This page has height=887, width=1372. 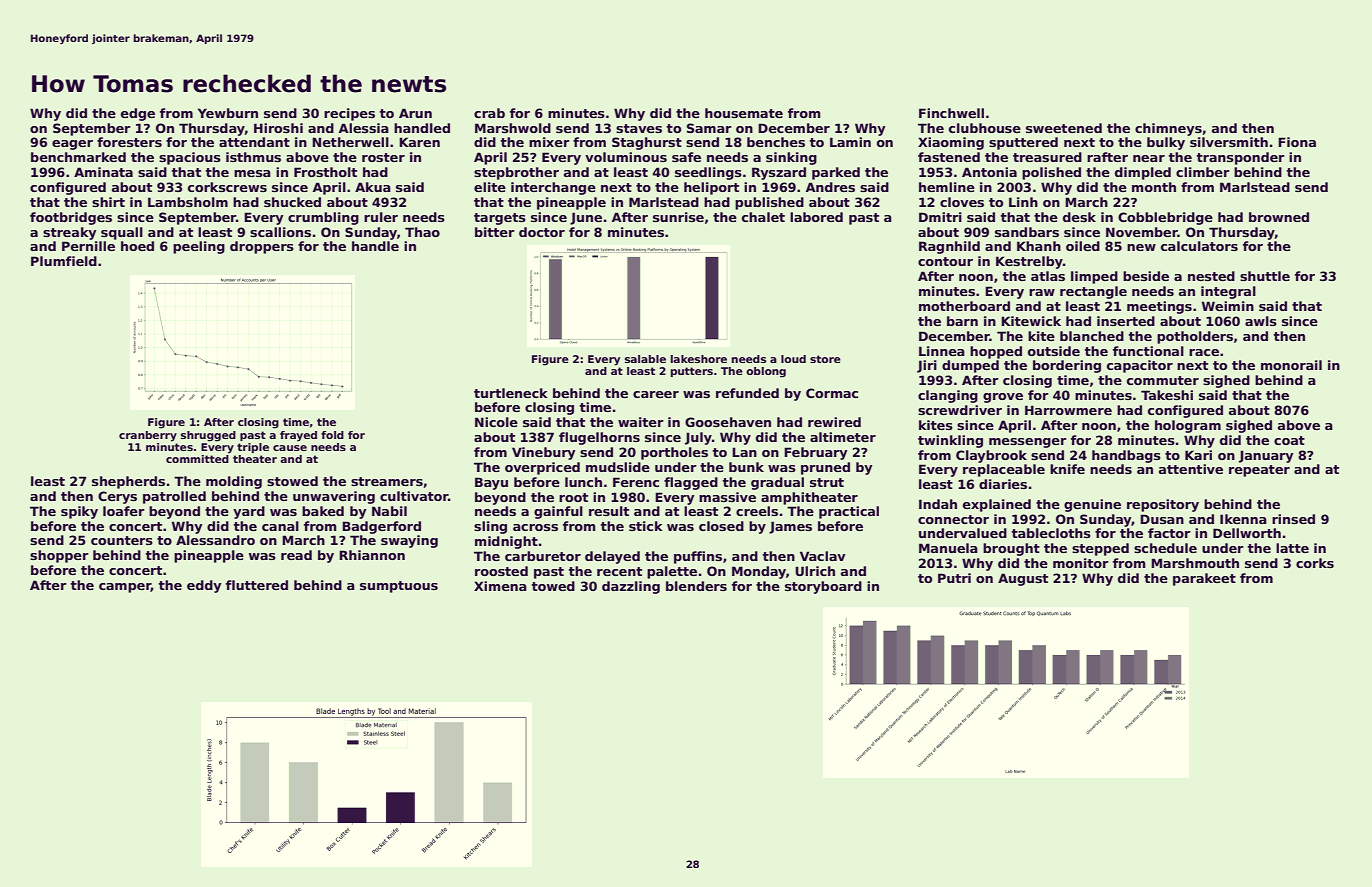 What do you see at coordinates (779, 173) in the page?
I see `Ryszard` at bounding box center [779, 173].
